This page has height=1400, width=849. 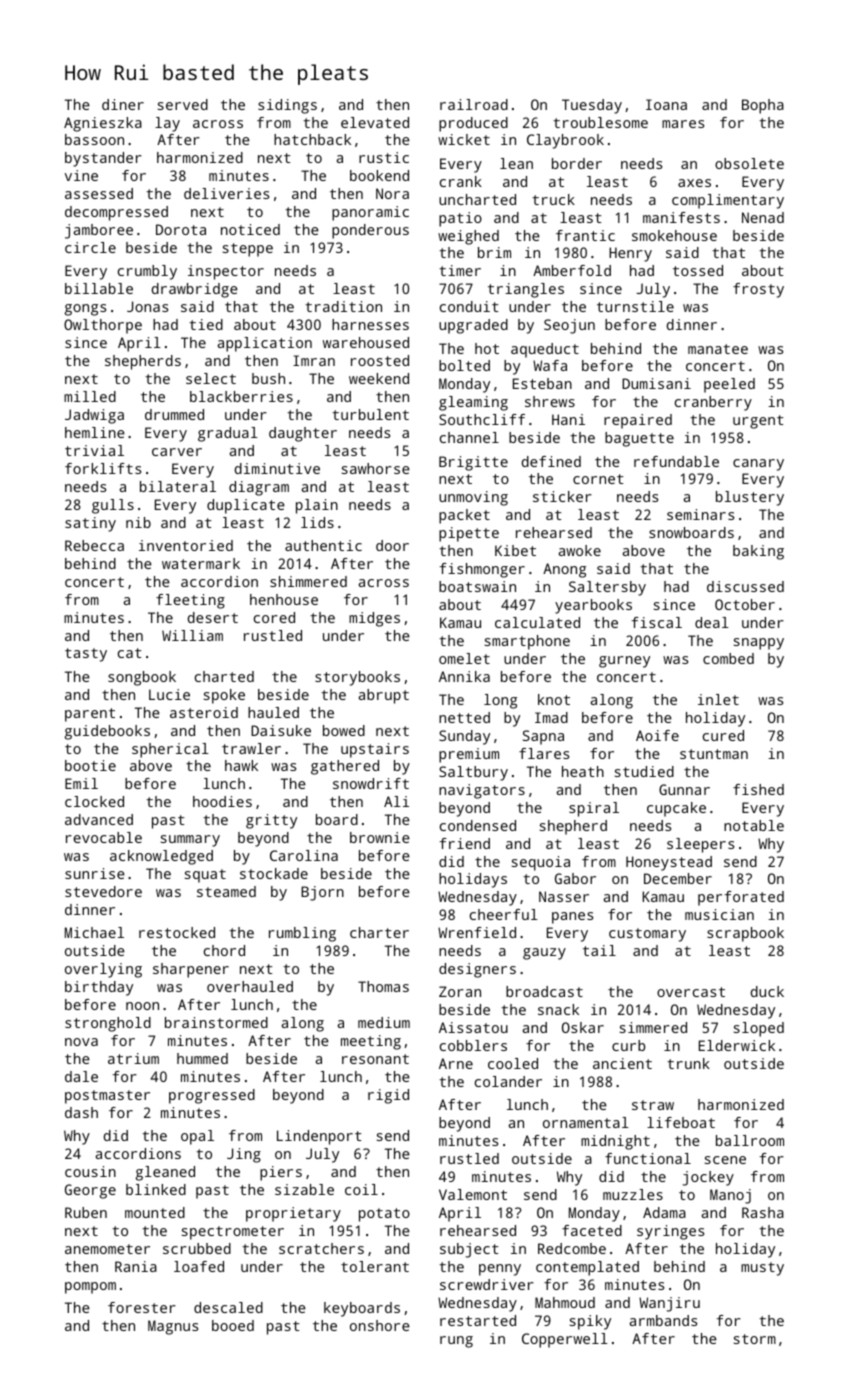 I want to click on Bopha, so click(x=763, y=106).
